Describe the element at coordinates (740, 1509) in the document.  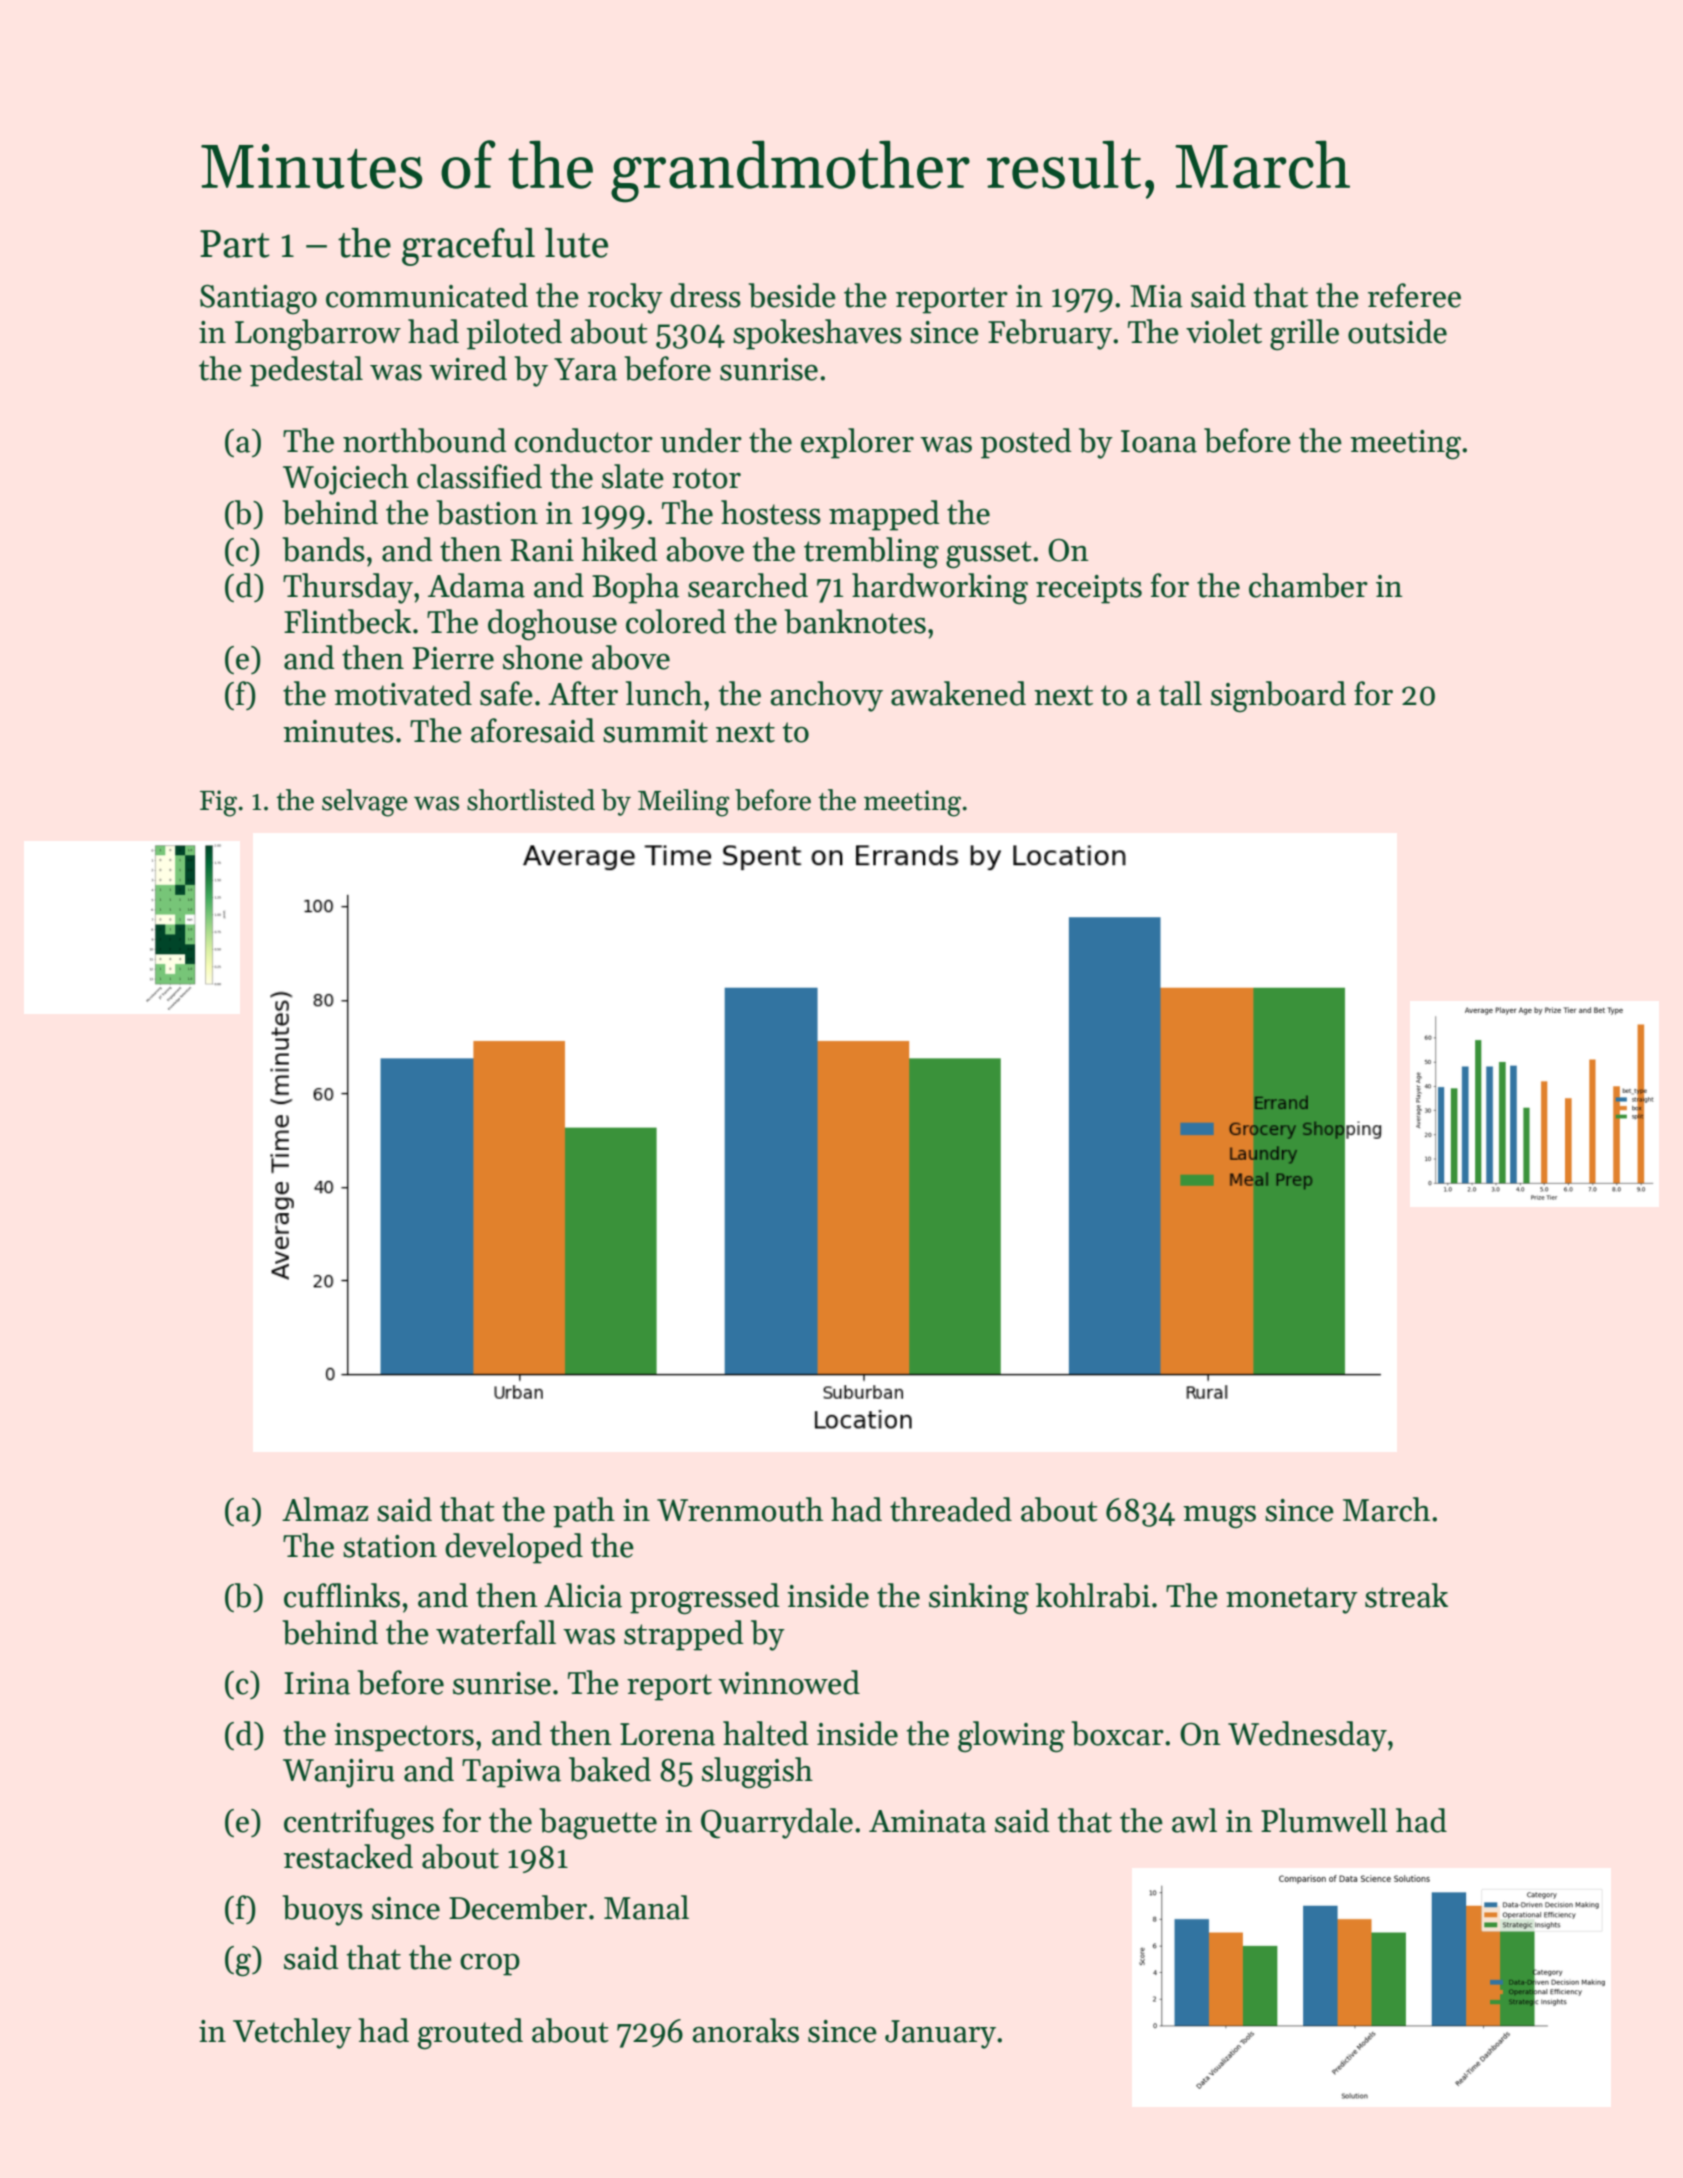
I see `Wrenmouth` at that location.
